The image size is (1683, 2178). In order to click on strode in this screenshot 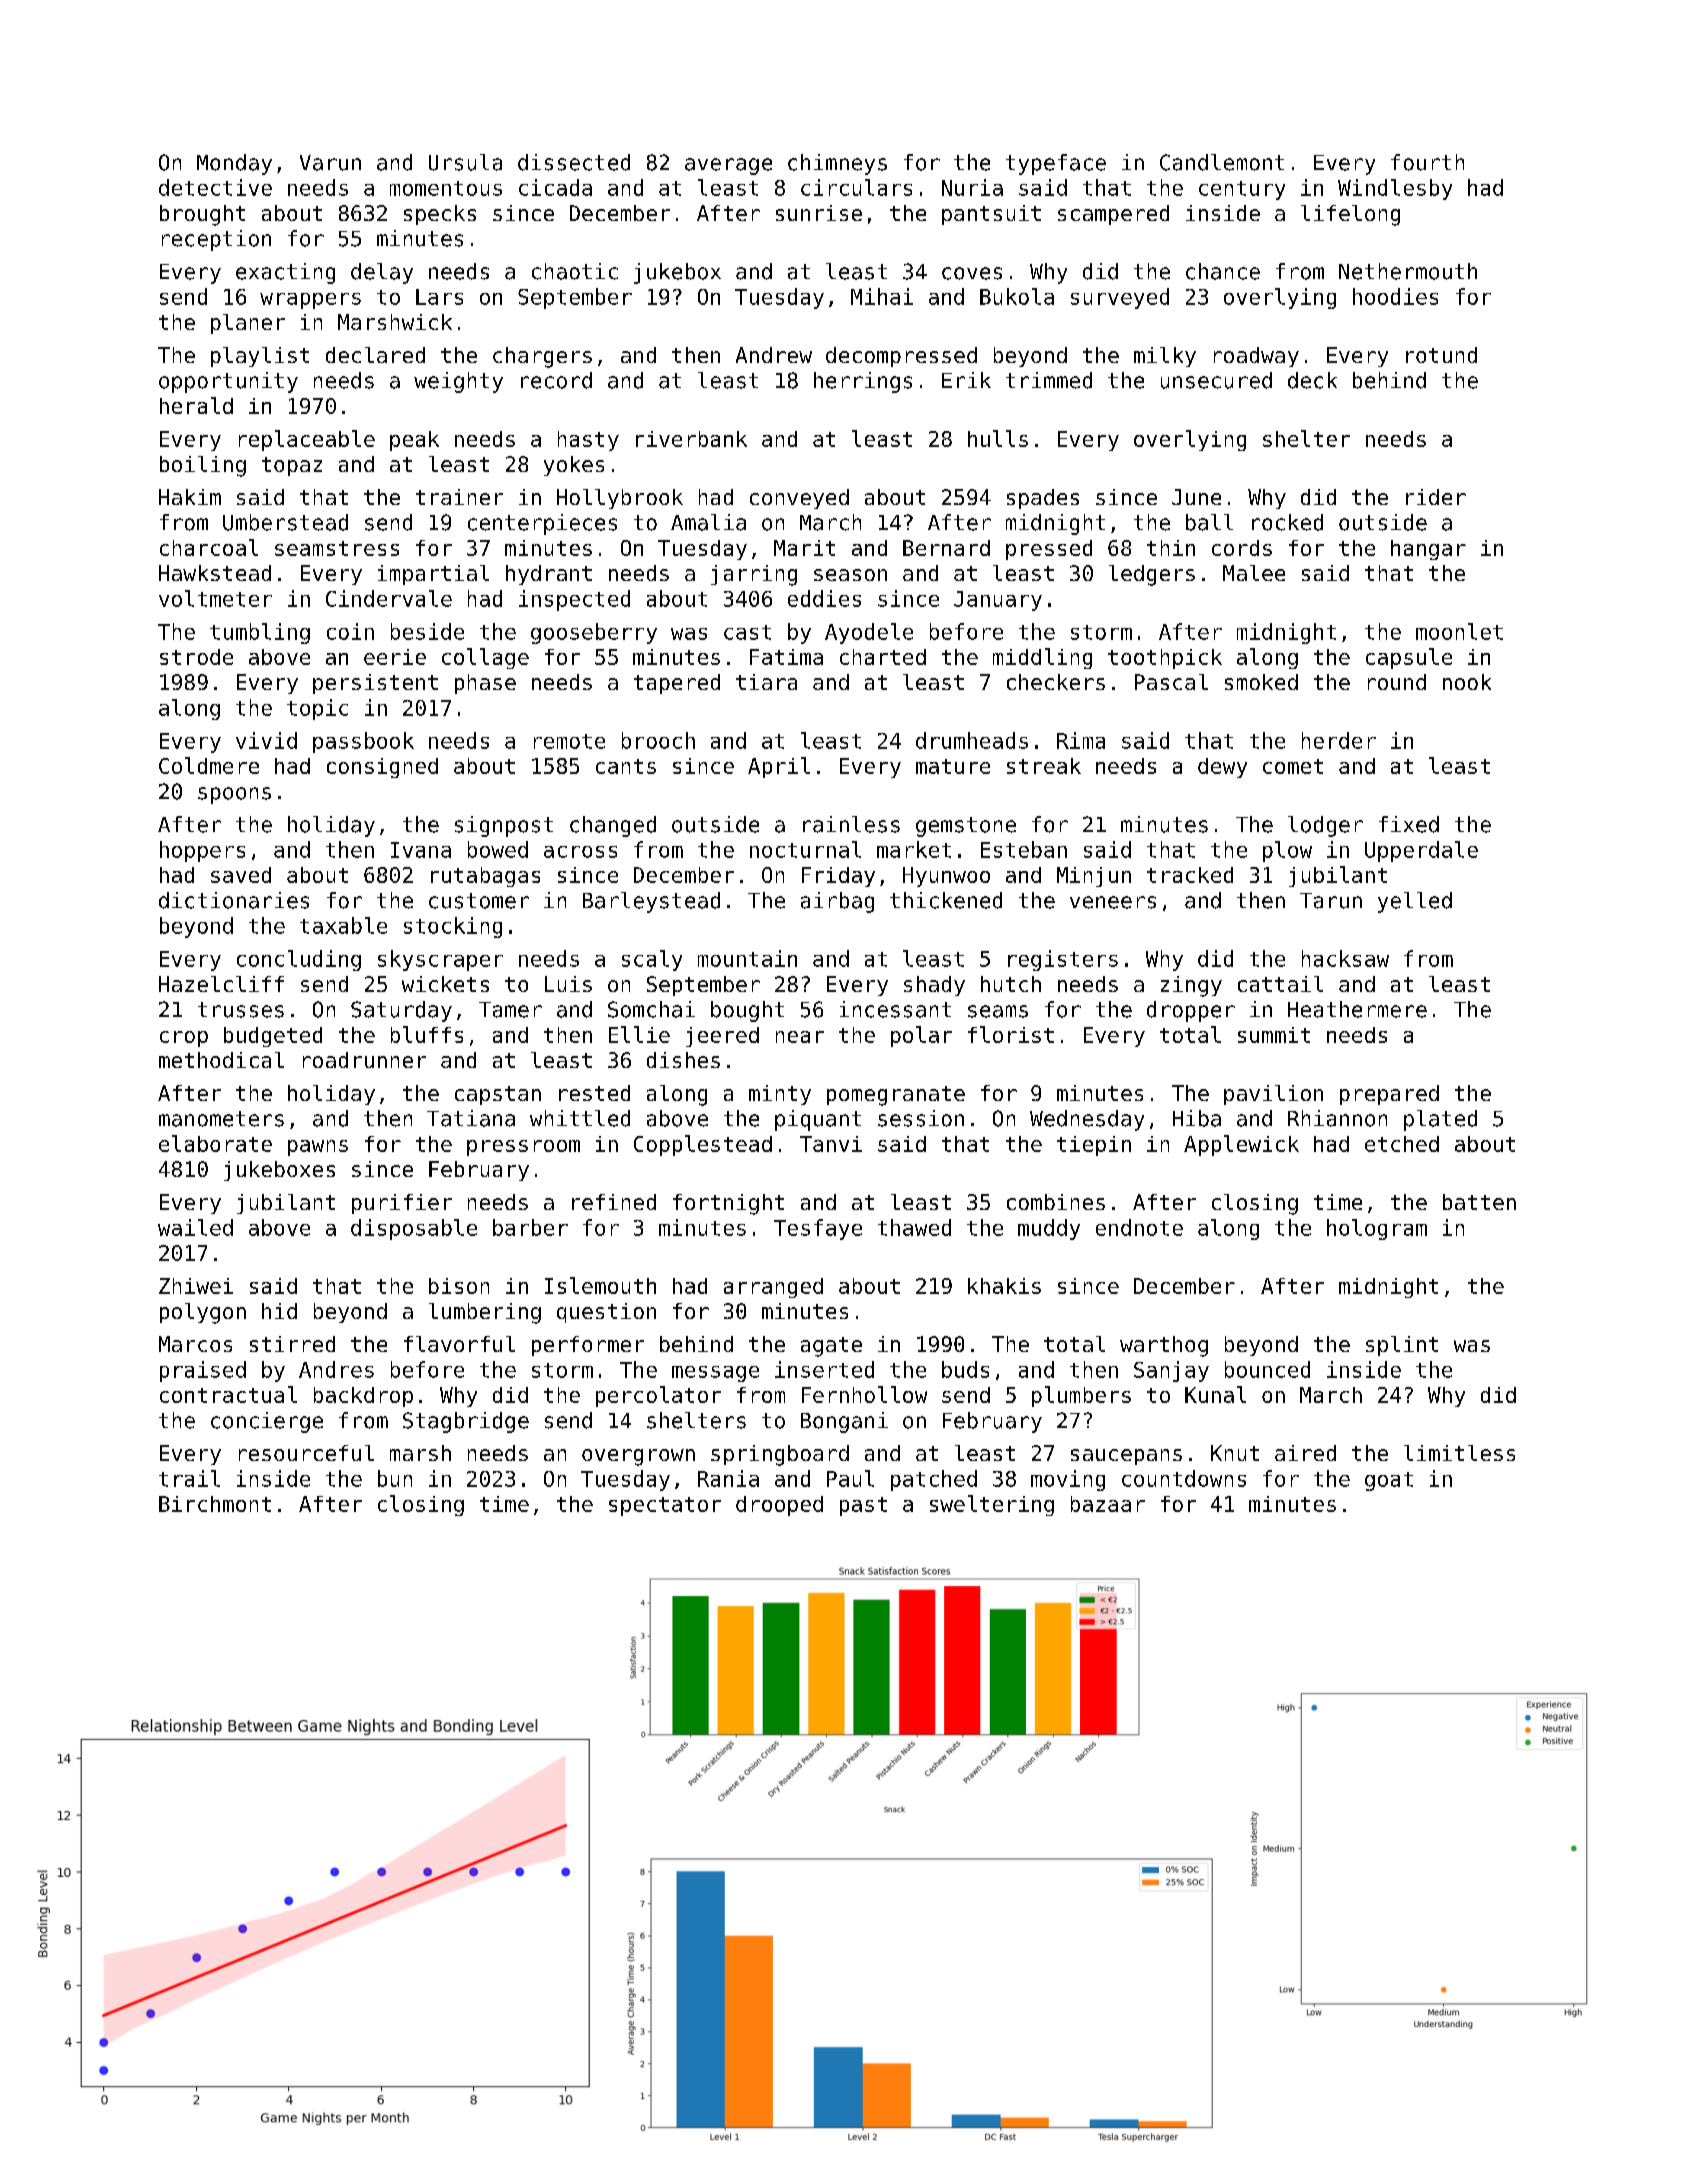, I will do `click(196, 657)`.
